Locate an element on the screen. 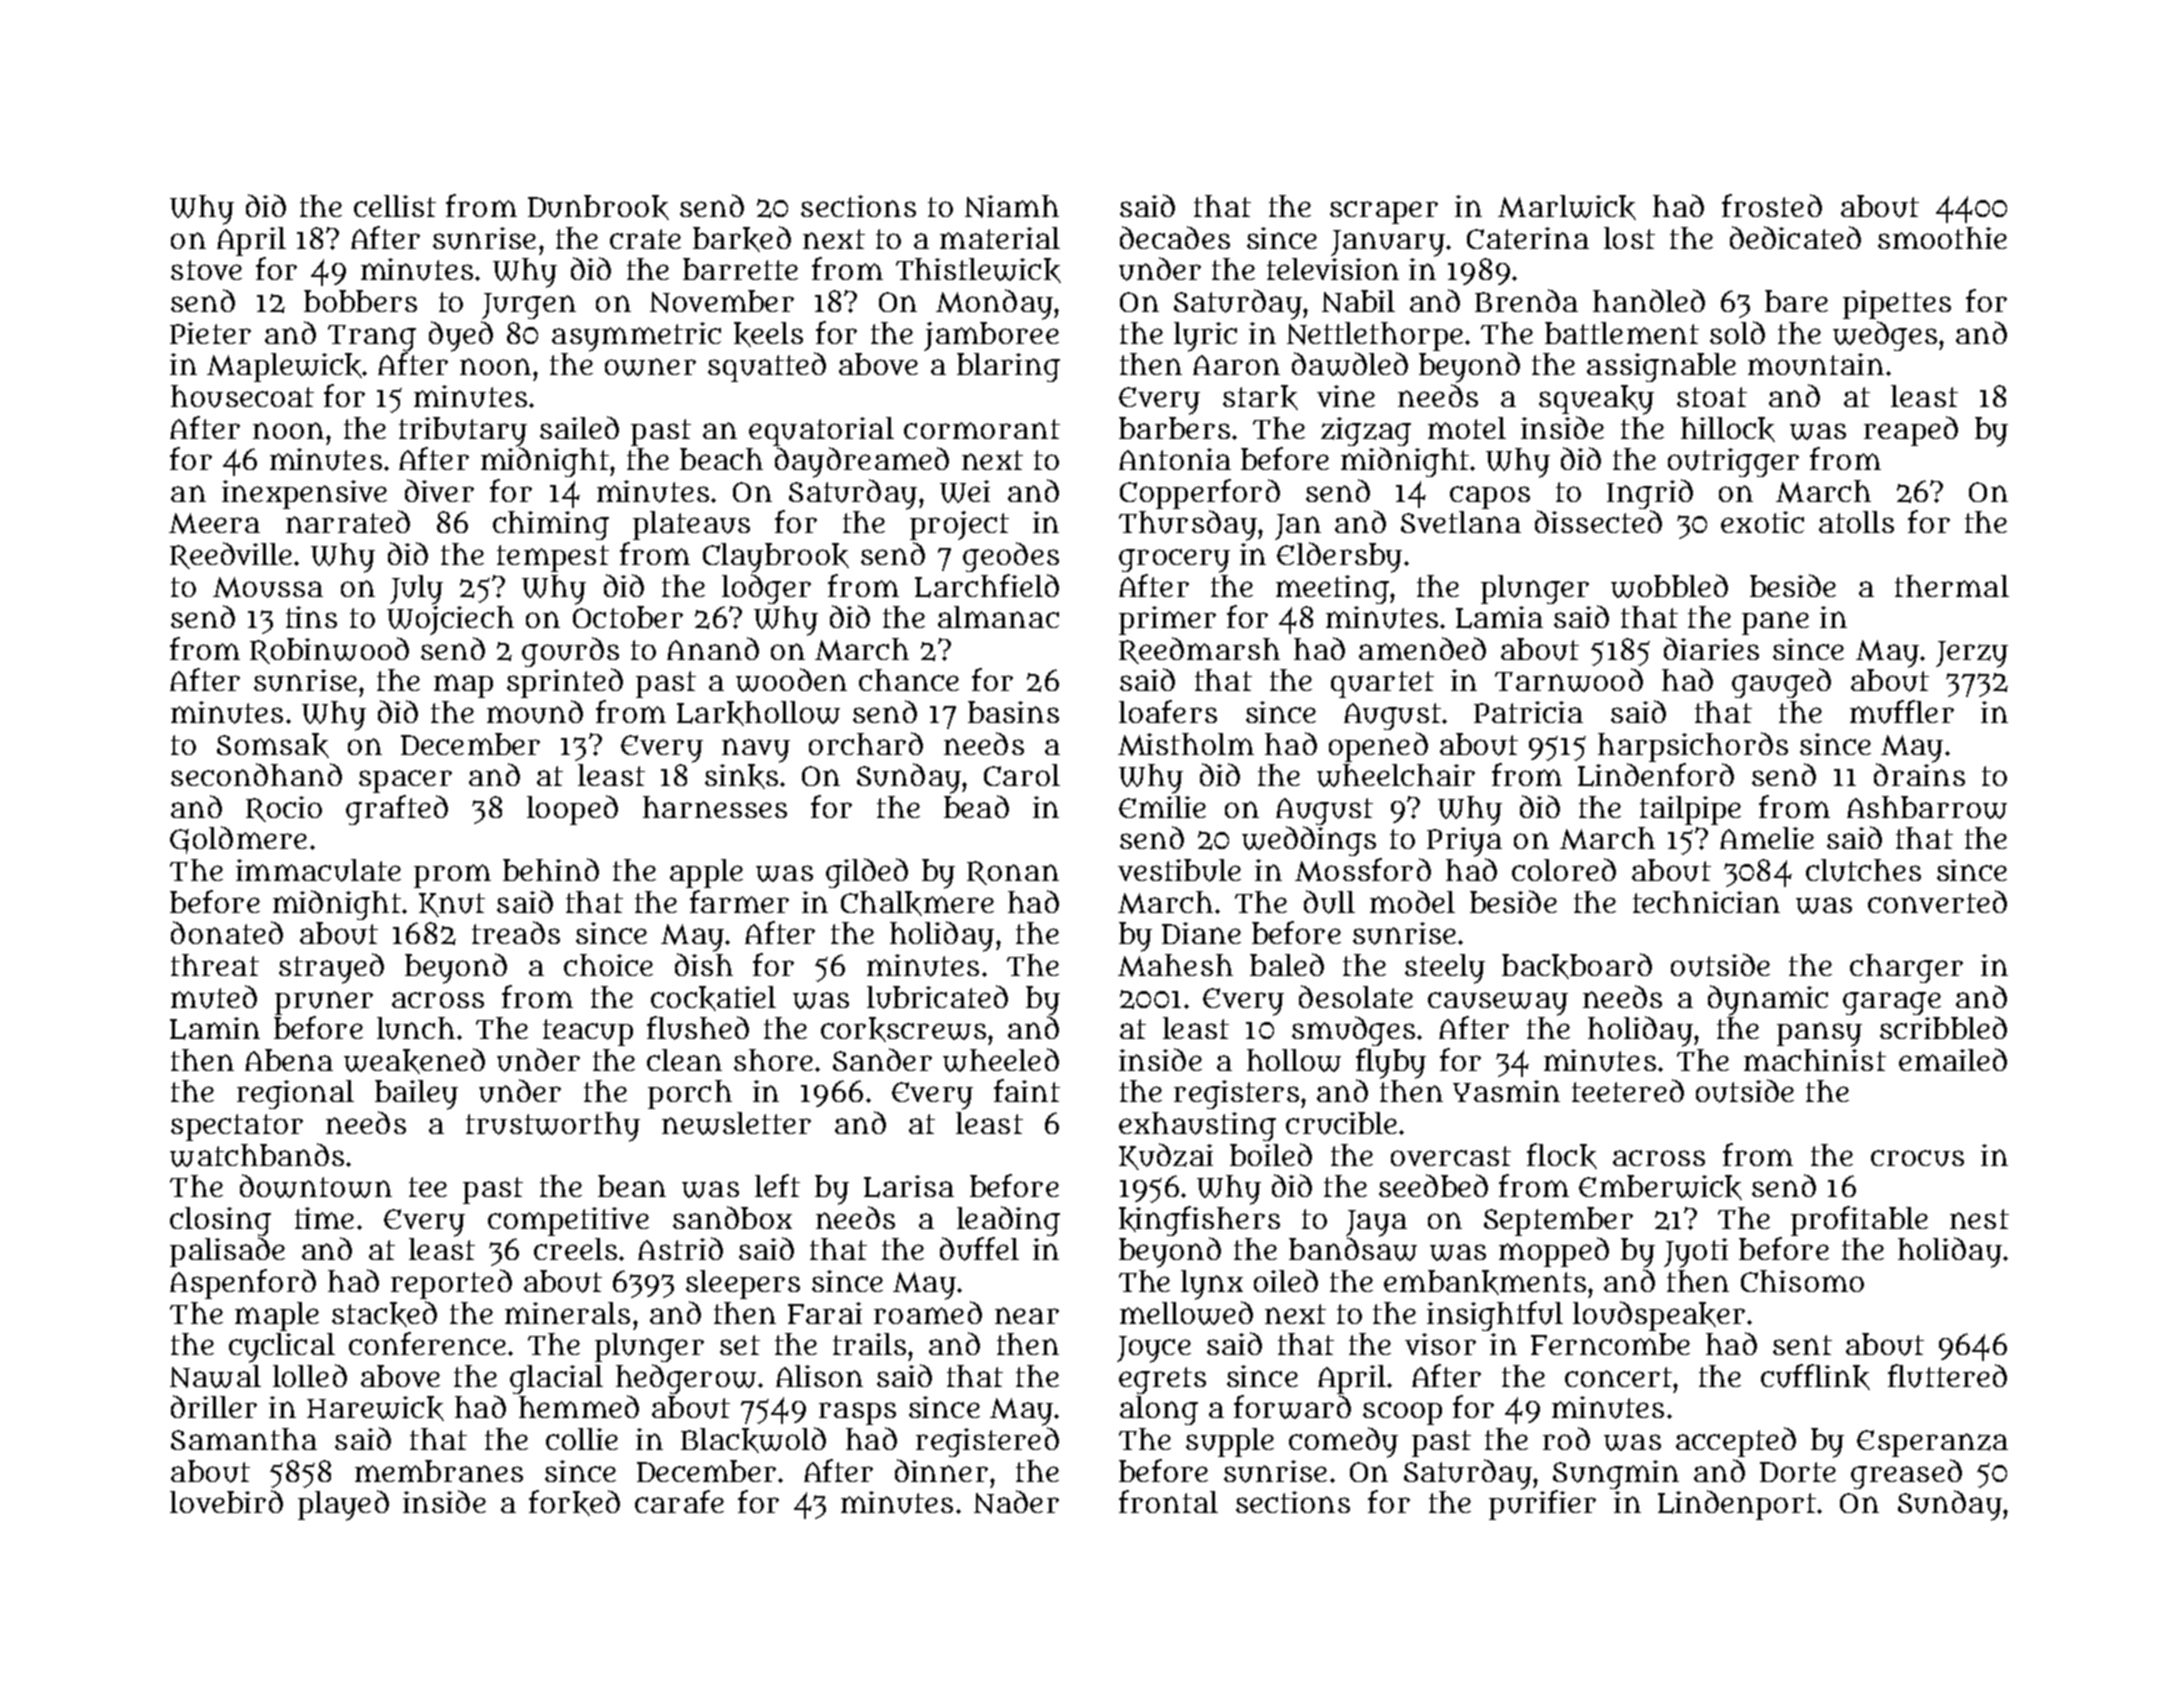 Image resolution: width=2178 pixels, height=1683 pixels. sold is located at coordinates (1737, 332).
